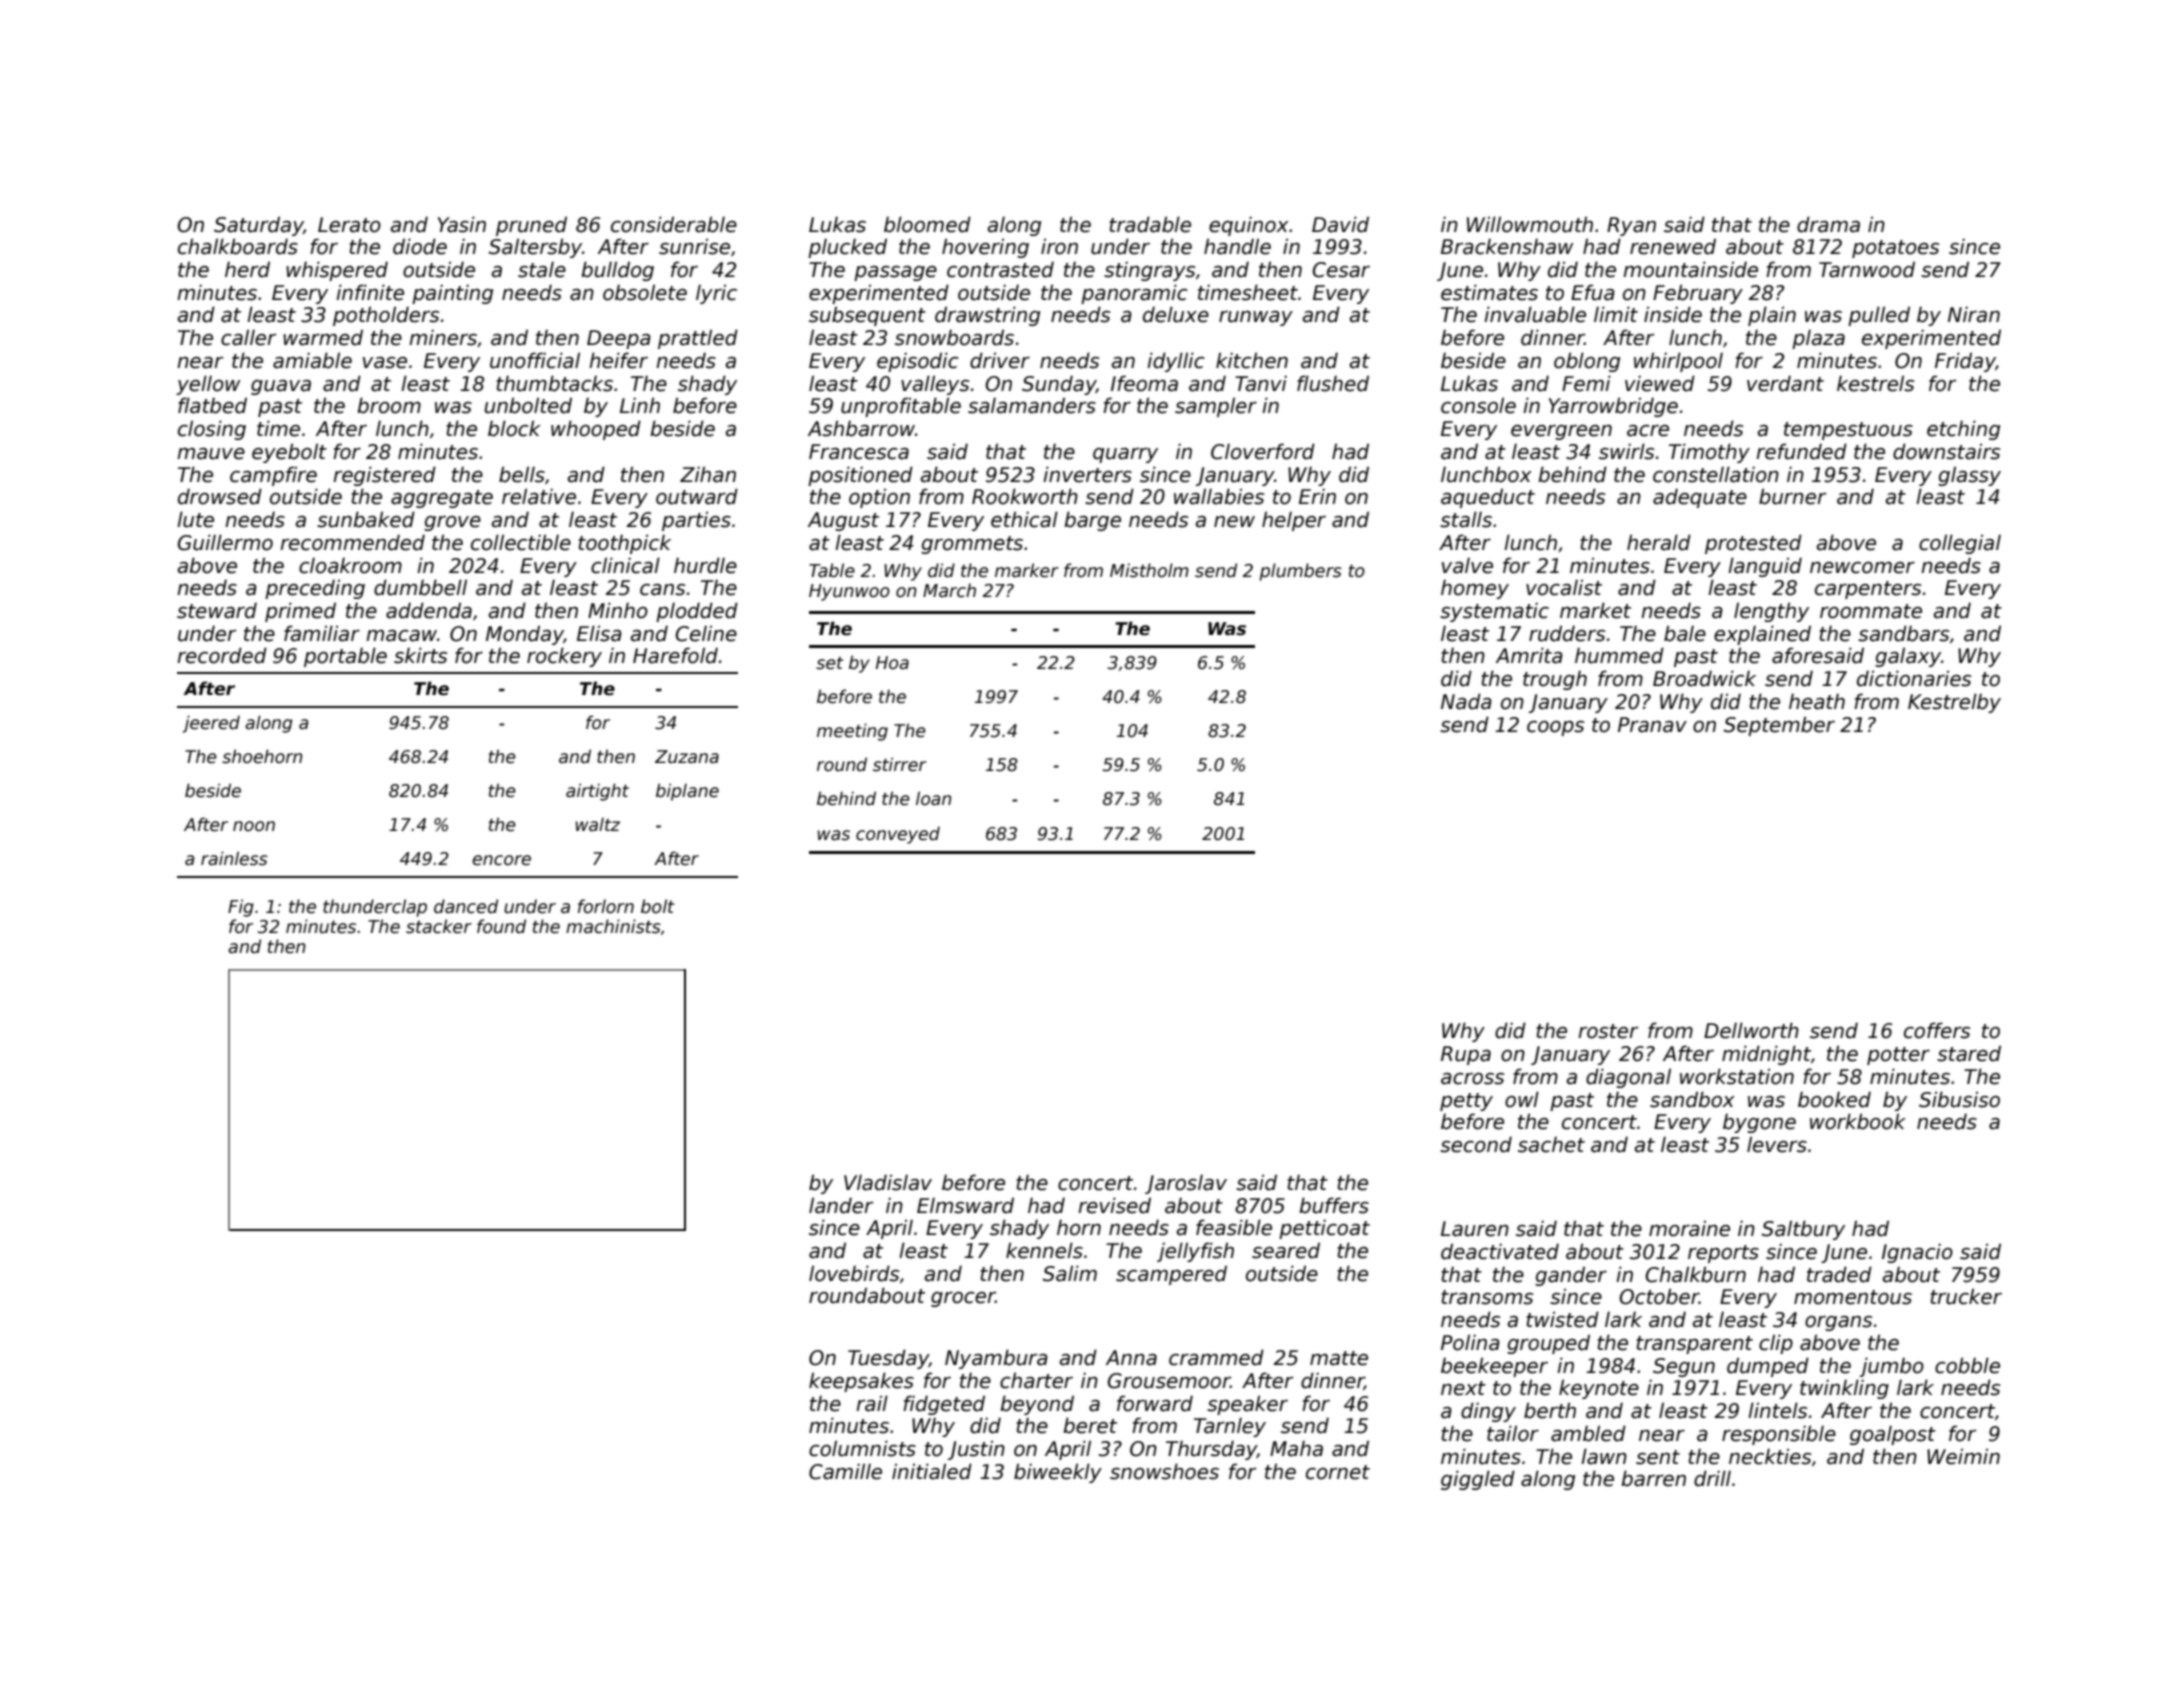 This screenshot has height=1683, width=2178. Describe the element at coordinates (1487, 1297) in the screenshot. I see `transoms` at that location.
